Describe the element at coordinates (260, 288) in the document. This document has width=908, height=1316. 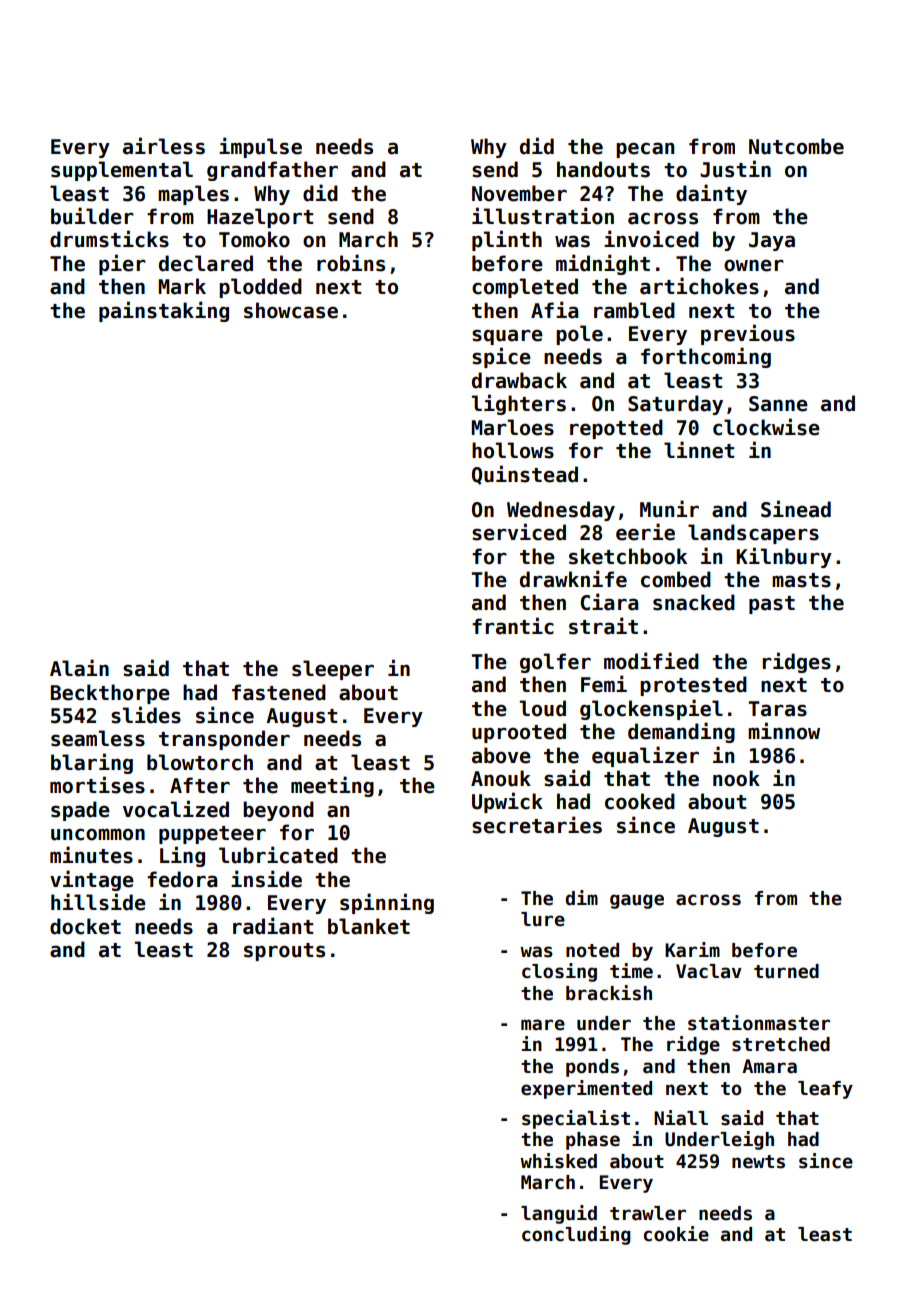
I see `plodded` at that location.
